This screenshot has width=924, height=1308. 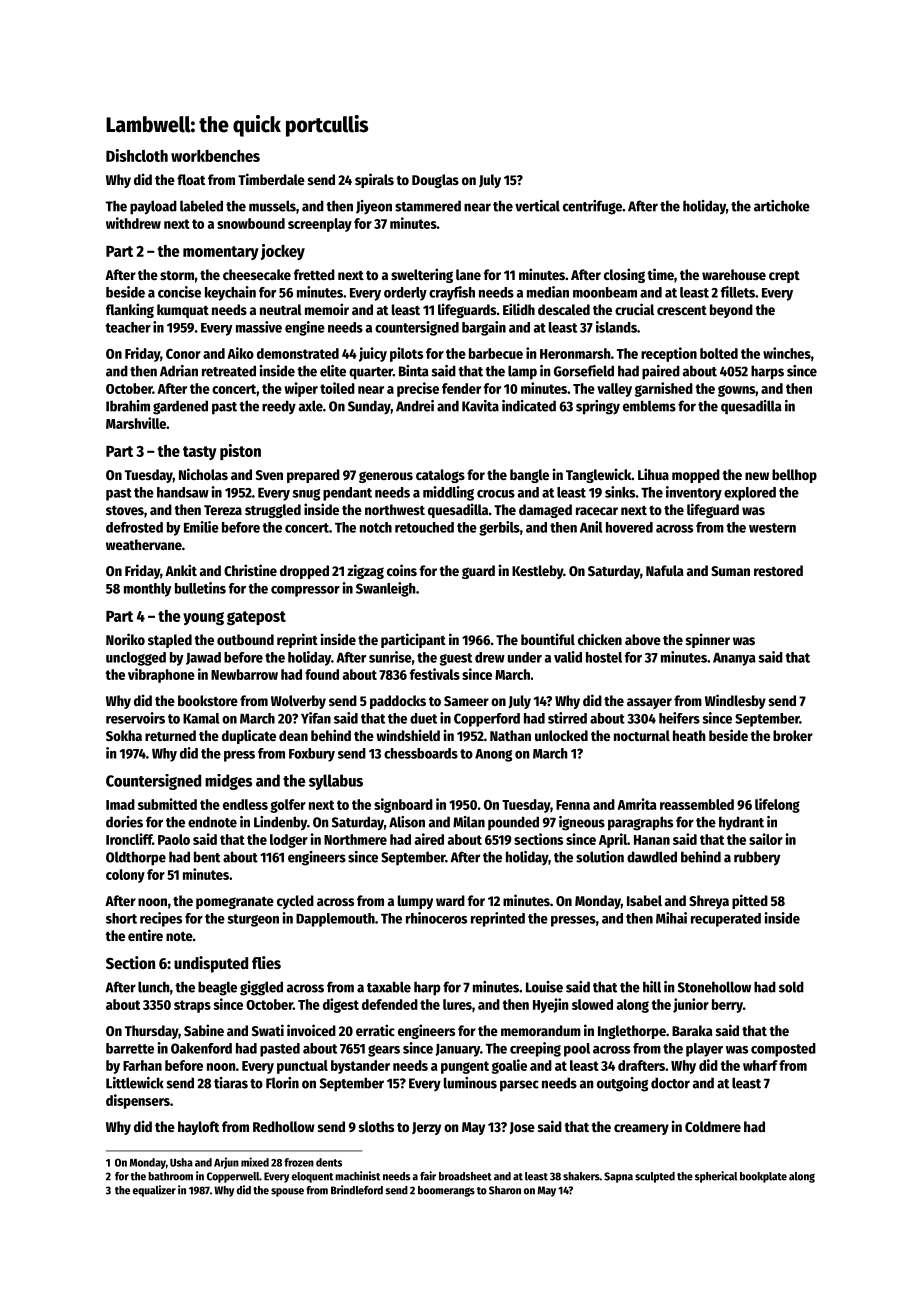 I want to click on stoves, so click(x=125, y=510).
